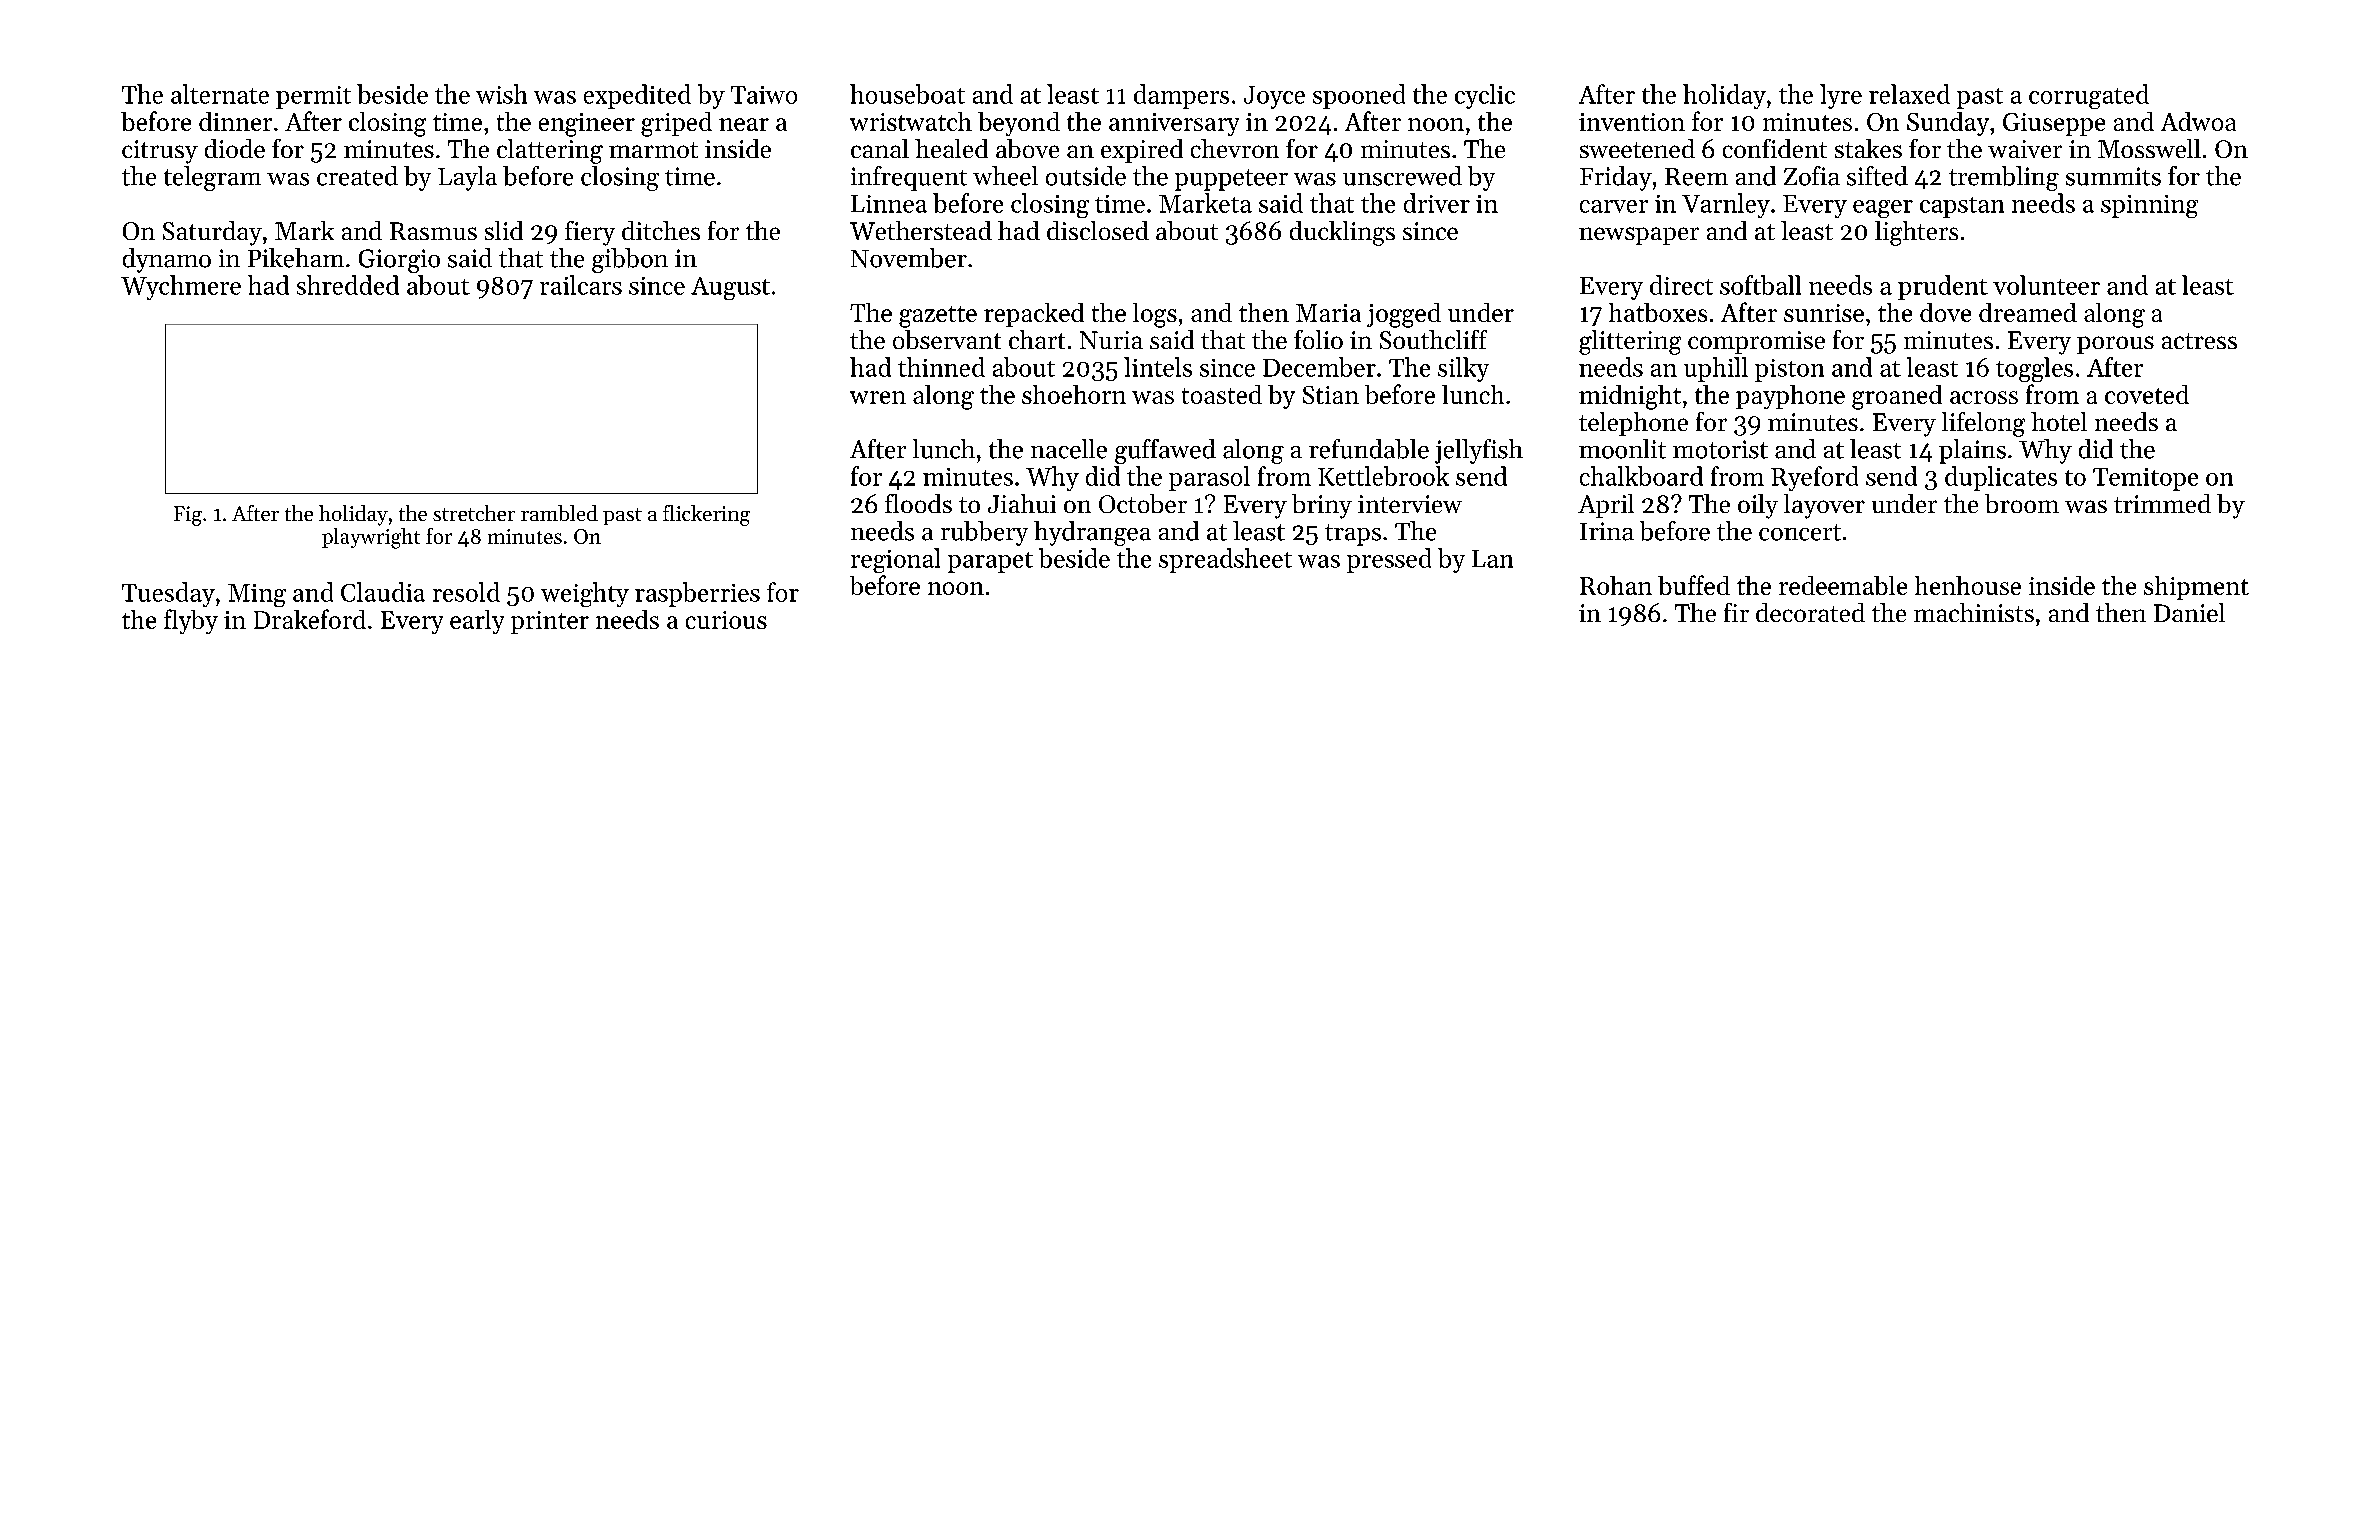  Describe the element at coordinates (2089, 96) in the screenshot. I see `corrugated` at that location.
